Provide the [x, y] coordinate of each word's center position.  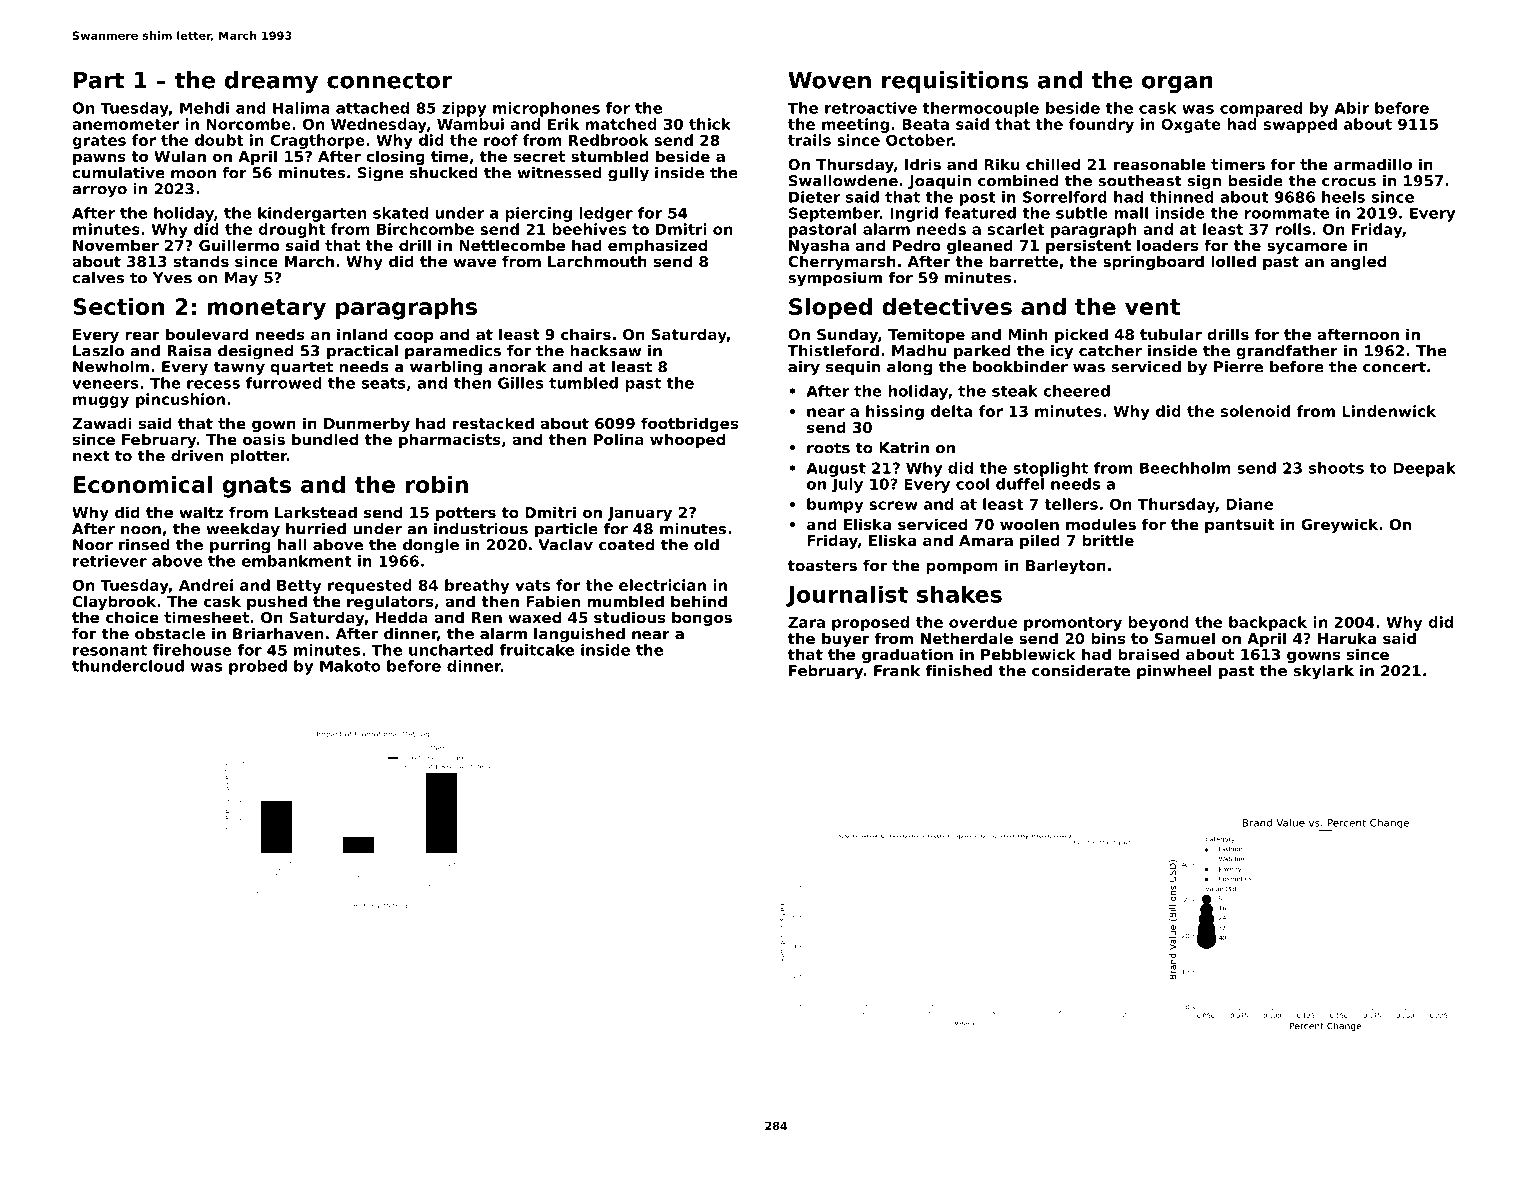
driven [197, 456]
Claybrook [114, 602]
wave [474, 262]
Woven [829, 80]
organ [1177, 84]
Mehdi [204, 108]
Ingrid [914, 214]
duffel [1020, 484]
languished [579, 635]
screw [893, 505]
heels [1343, 197]
